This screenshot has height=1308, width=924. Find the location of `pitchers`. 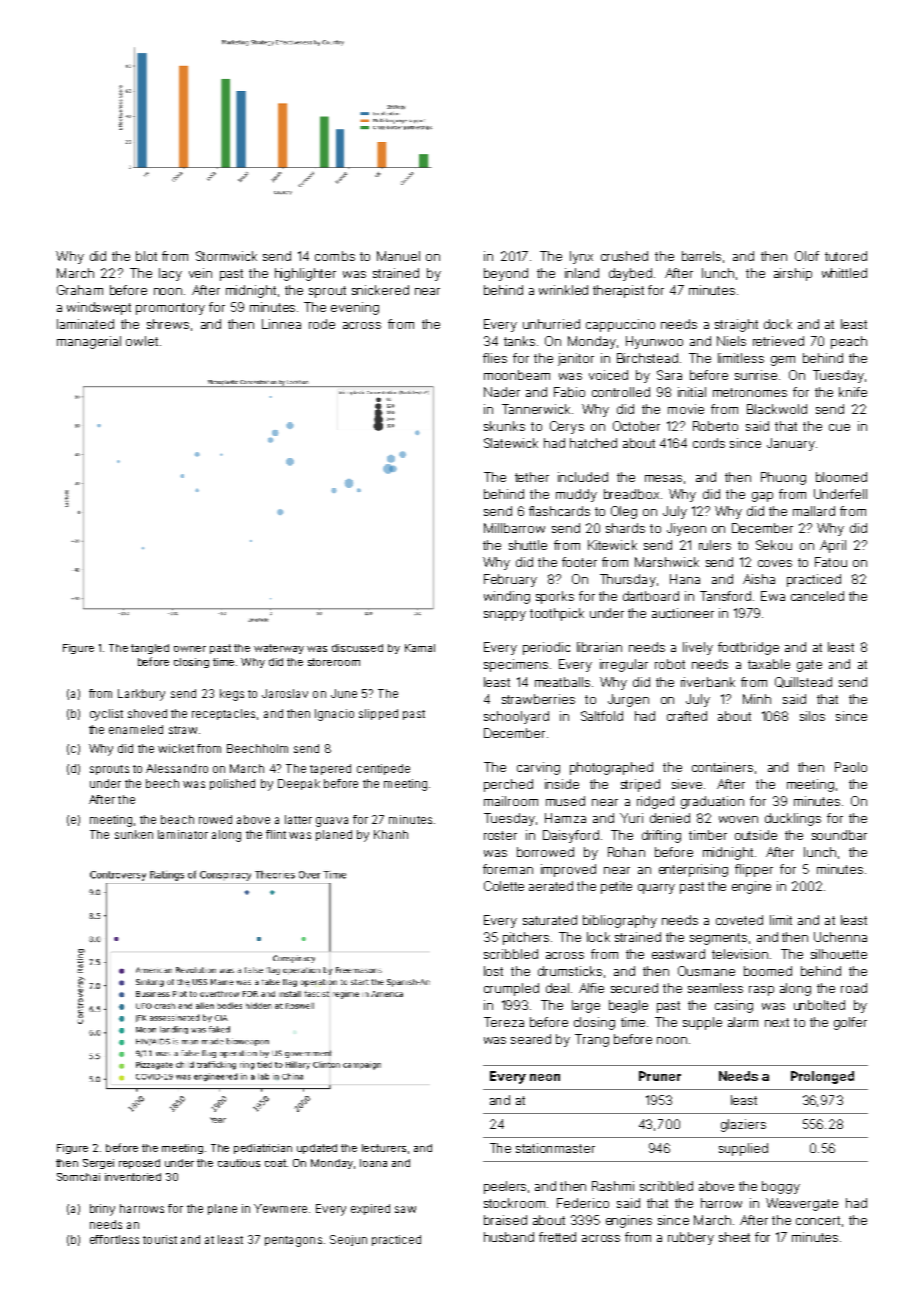

pitchers is located at coordinates (526, 938).
